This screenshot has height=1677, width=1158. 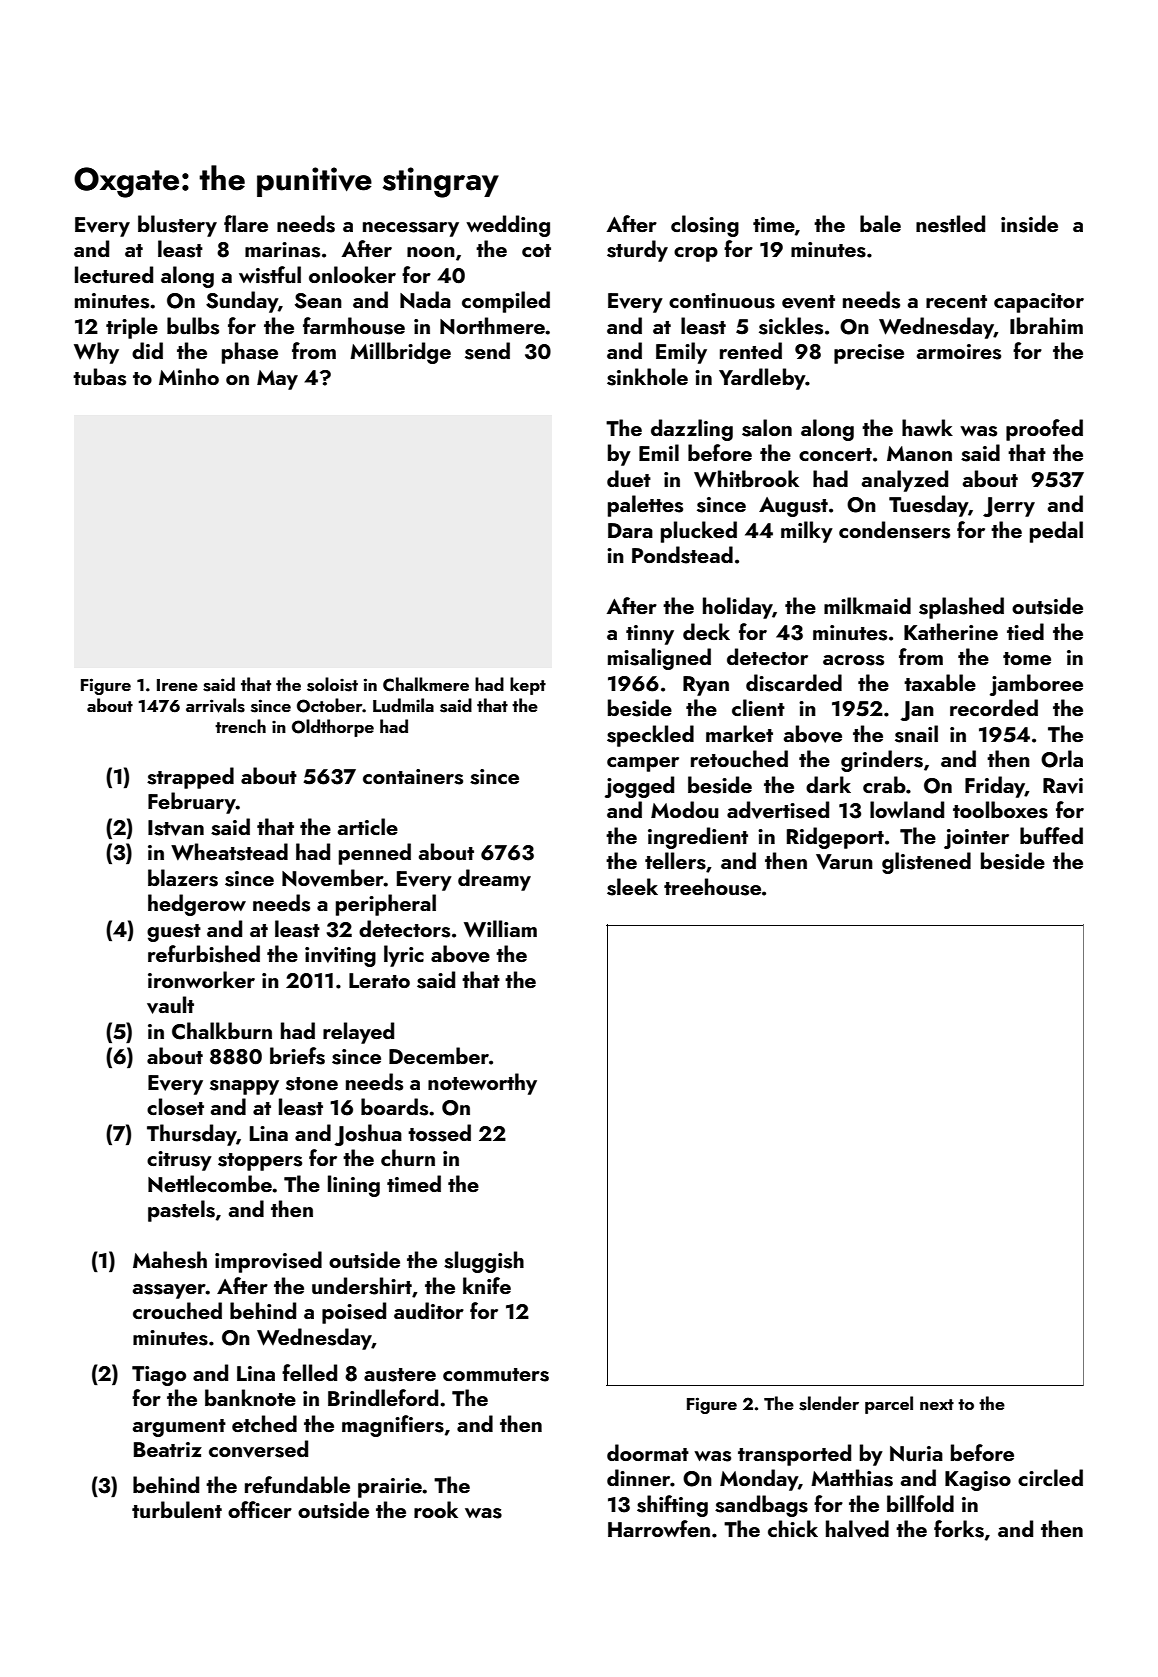 What do you see at coordinates (659, 1528) in the screenshot?
I see `Harrowfen` at bounding box center [659, 1528].
